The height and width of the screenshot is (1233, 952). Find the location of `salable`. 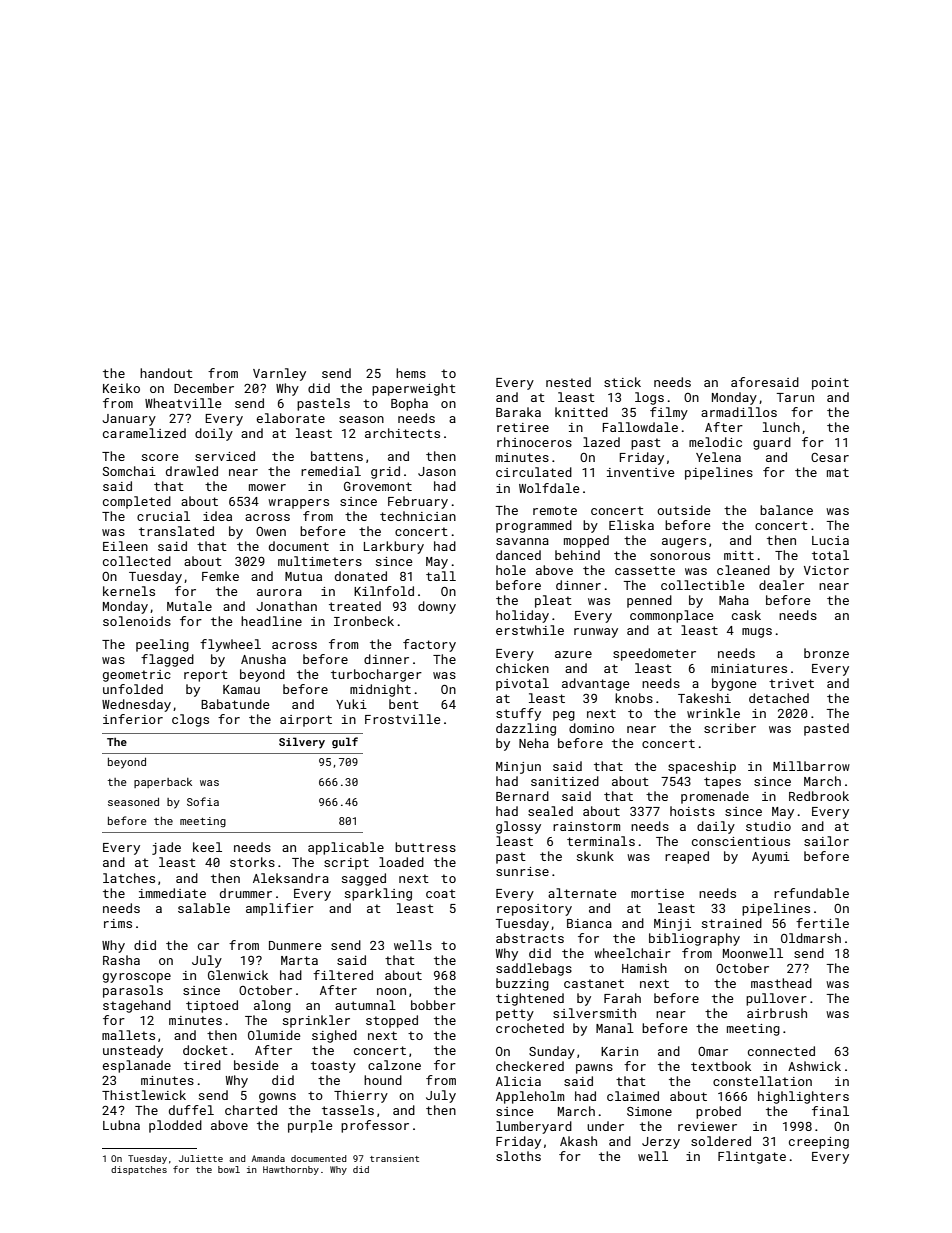

salable is located at coordinates (204, 908).
